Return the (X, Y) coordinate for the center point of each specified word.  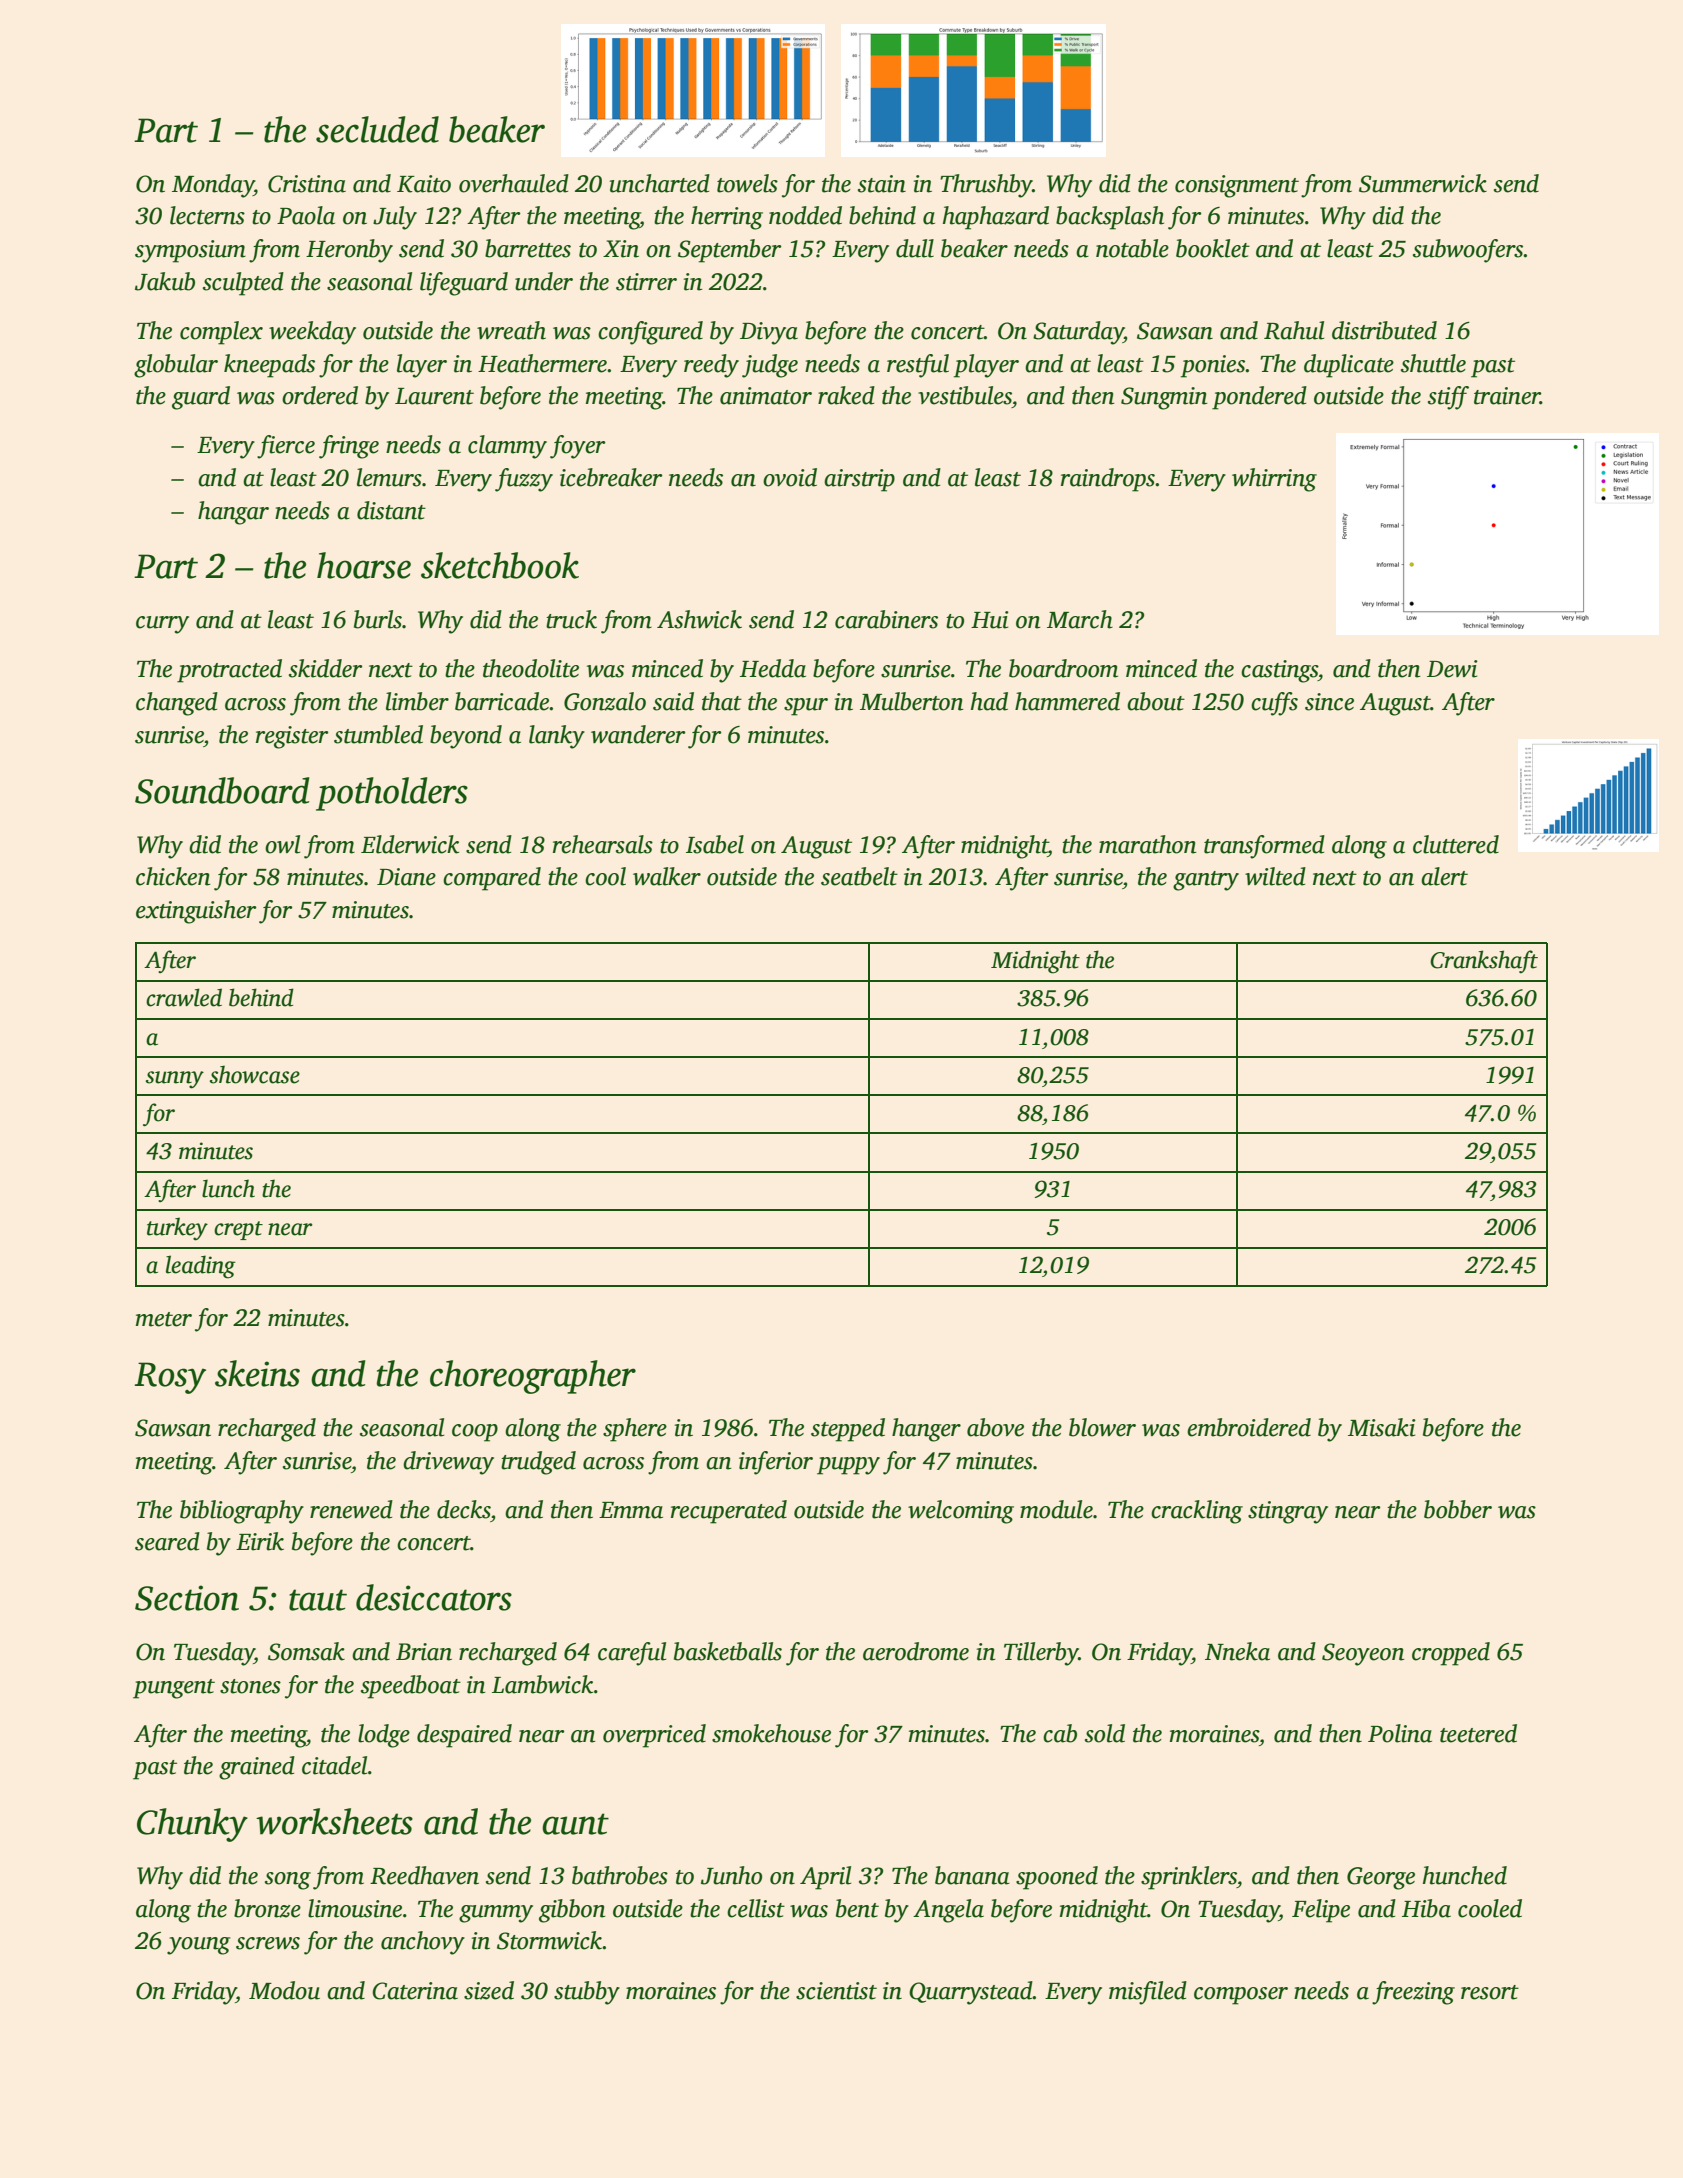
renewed (351, 1509)
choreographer (533, 1377)
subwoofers (1468, 251)
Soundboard (222, 790)
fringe (349, 447)
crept (238, 1230)
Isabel (715, 844)
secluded (377, 129)
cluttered (1456, 844)
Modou (284, 1990)
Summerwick (1423, 183)
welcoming (961, 1512)
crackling (1197, 1512)
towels (747, 183)
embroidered (1249, 1427)
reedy (711, 366)
